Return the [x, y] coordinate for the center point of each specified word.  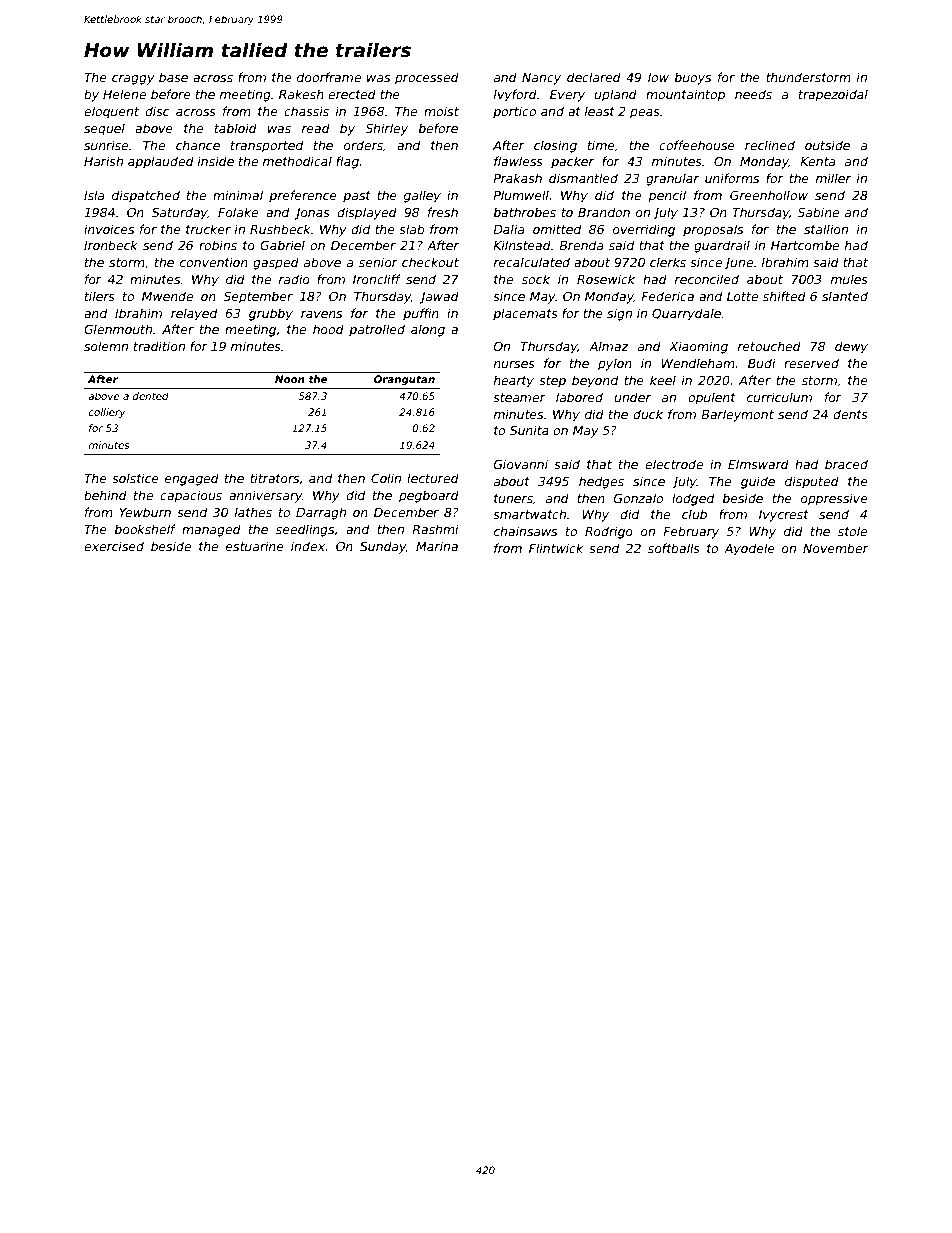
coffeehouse [697, 145]
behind [105, 495]
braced [846, 464]
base [173, 77]
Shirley [386, 129]
